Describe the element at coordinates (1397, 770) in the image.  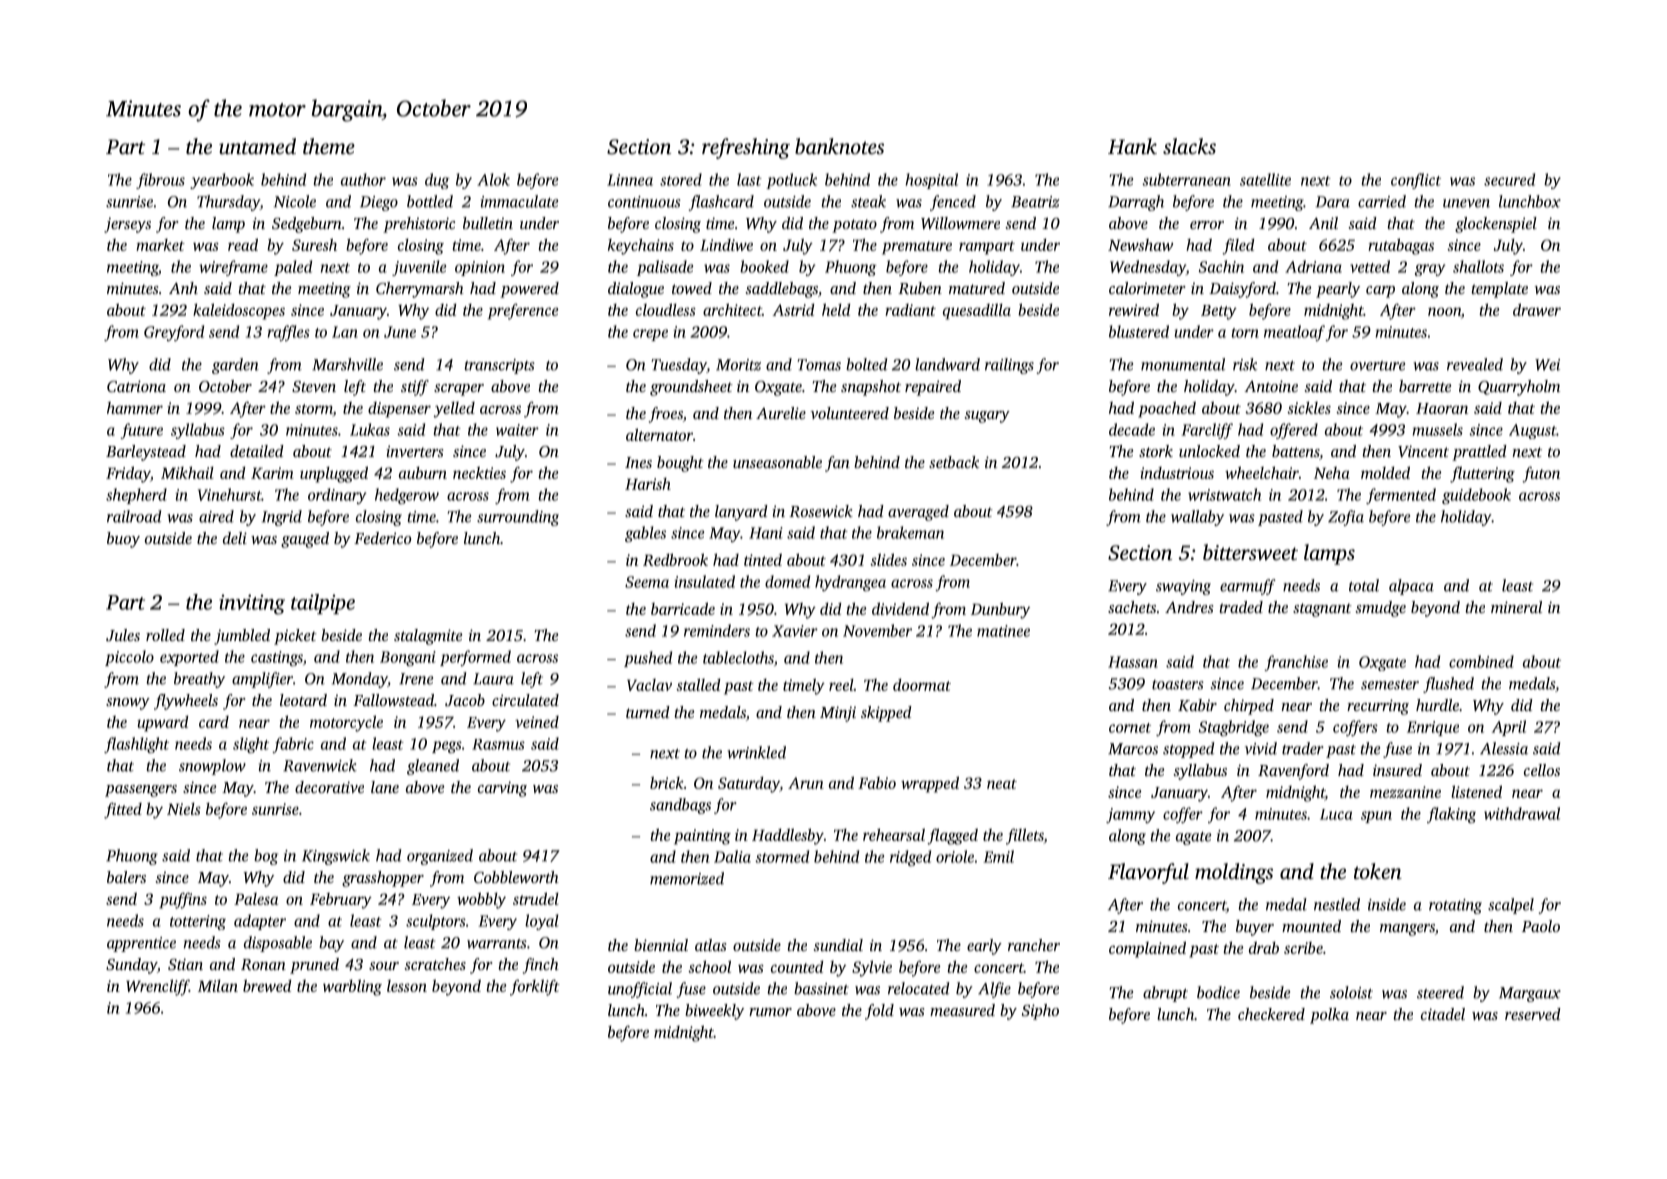
I see `insured` at that location.
